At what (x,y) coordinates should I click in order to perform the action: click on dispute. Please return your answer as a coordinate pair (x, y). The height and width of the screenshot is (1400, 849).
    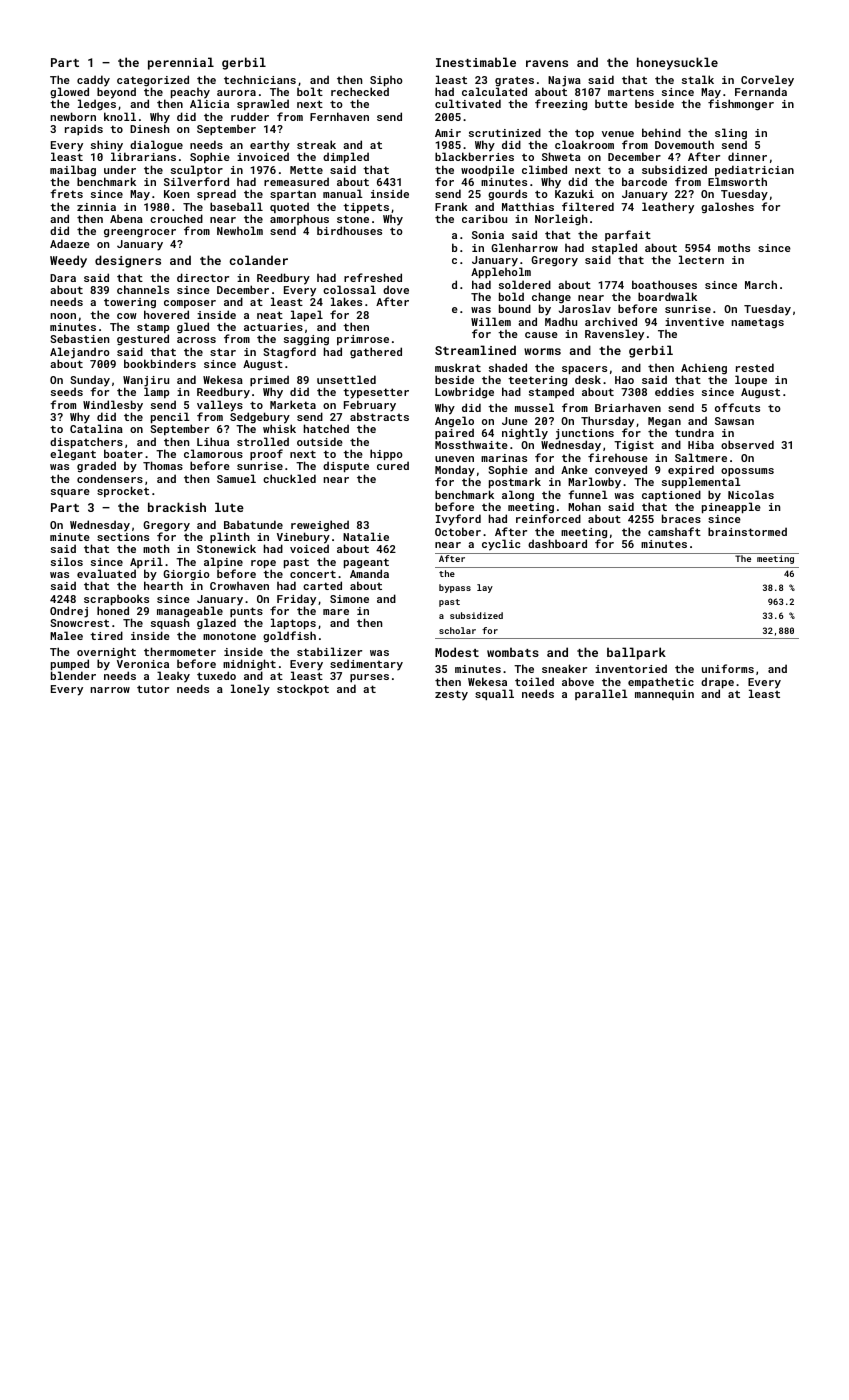
    Looking at the image, I should click on (346, 466).
